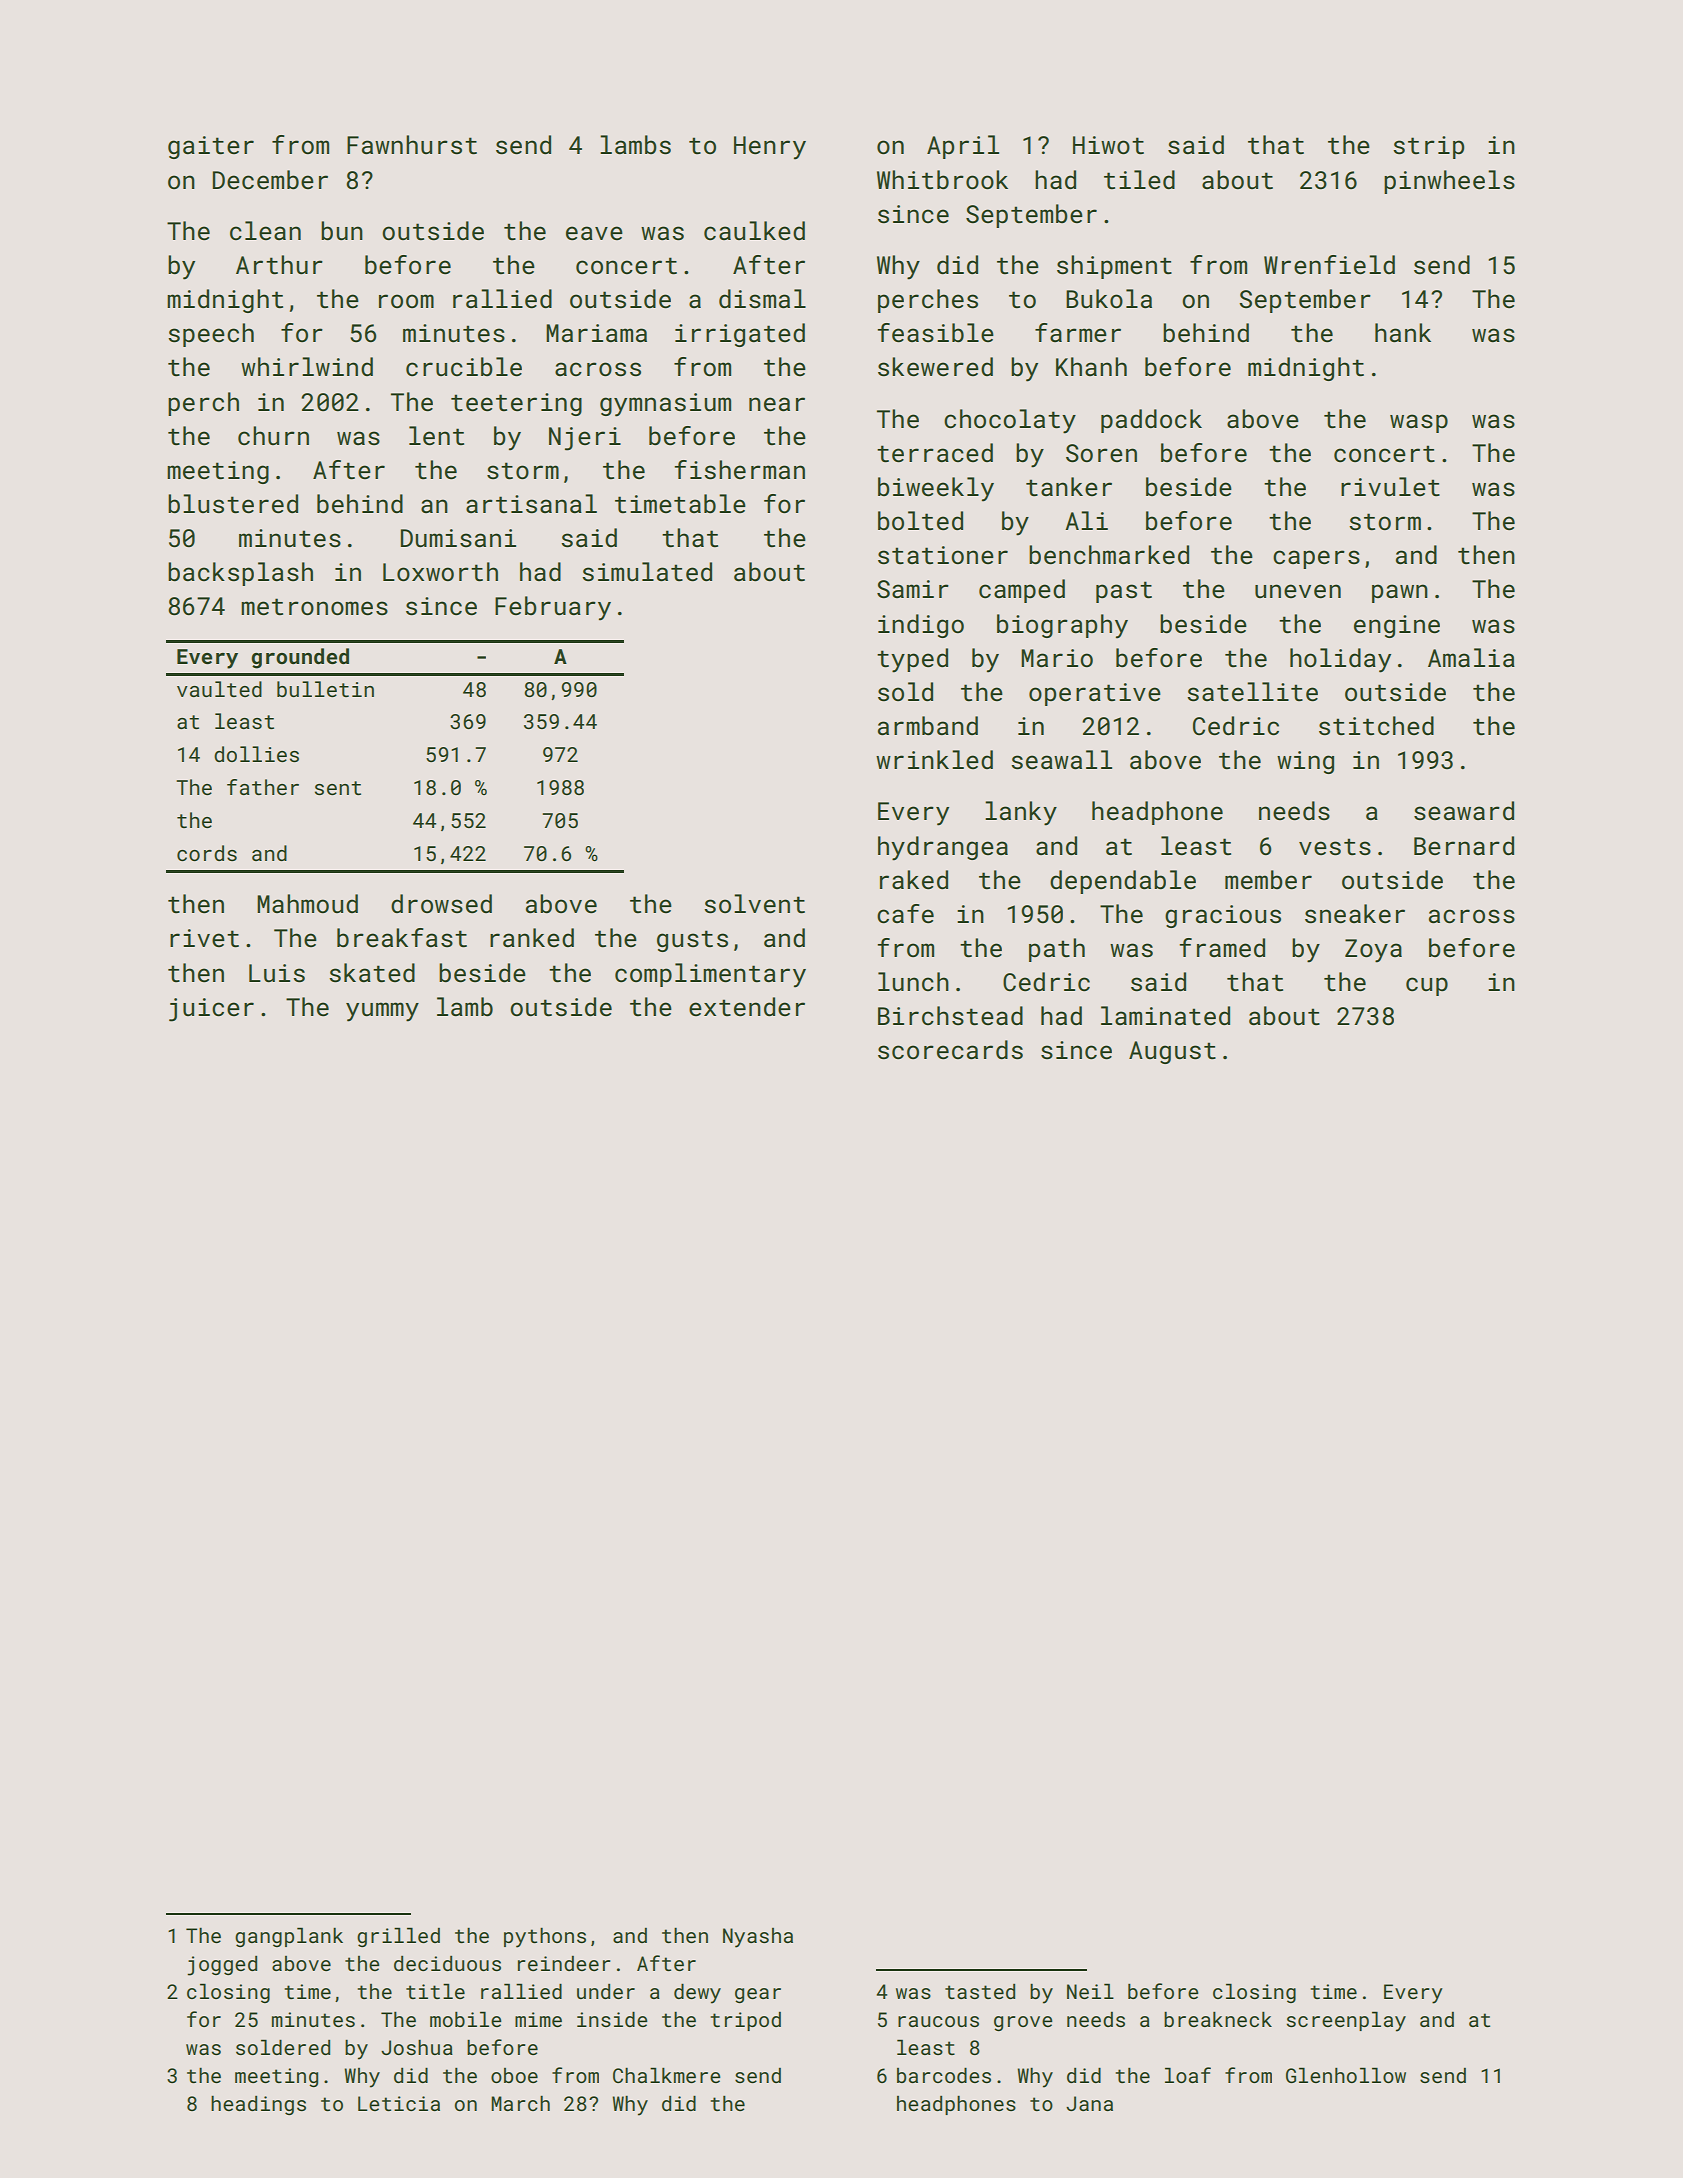 This screenshot has height=2178, width=1683. What do you see at coordinates (647, 571) in the screenshot?
I see `simulated` at bounding box center [647, 571].
